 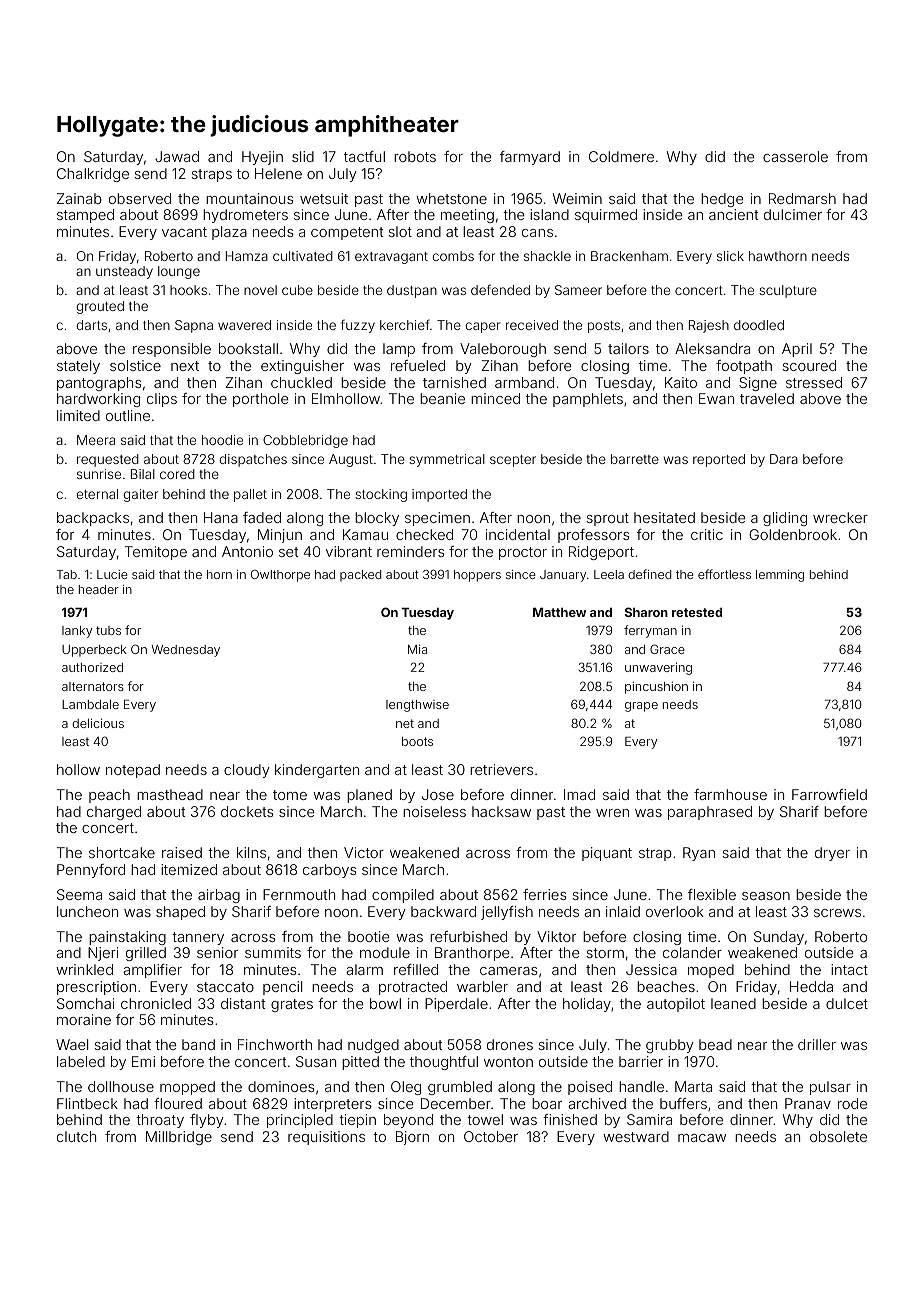 I want to click on sculpture, so click(x=788, y=291).
